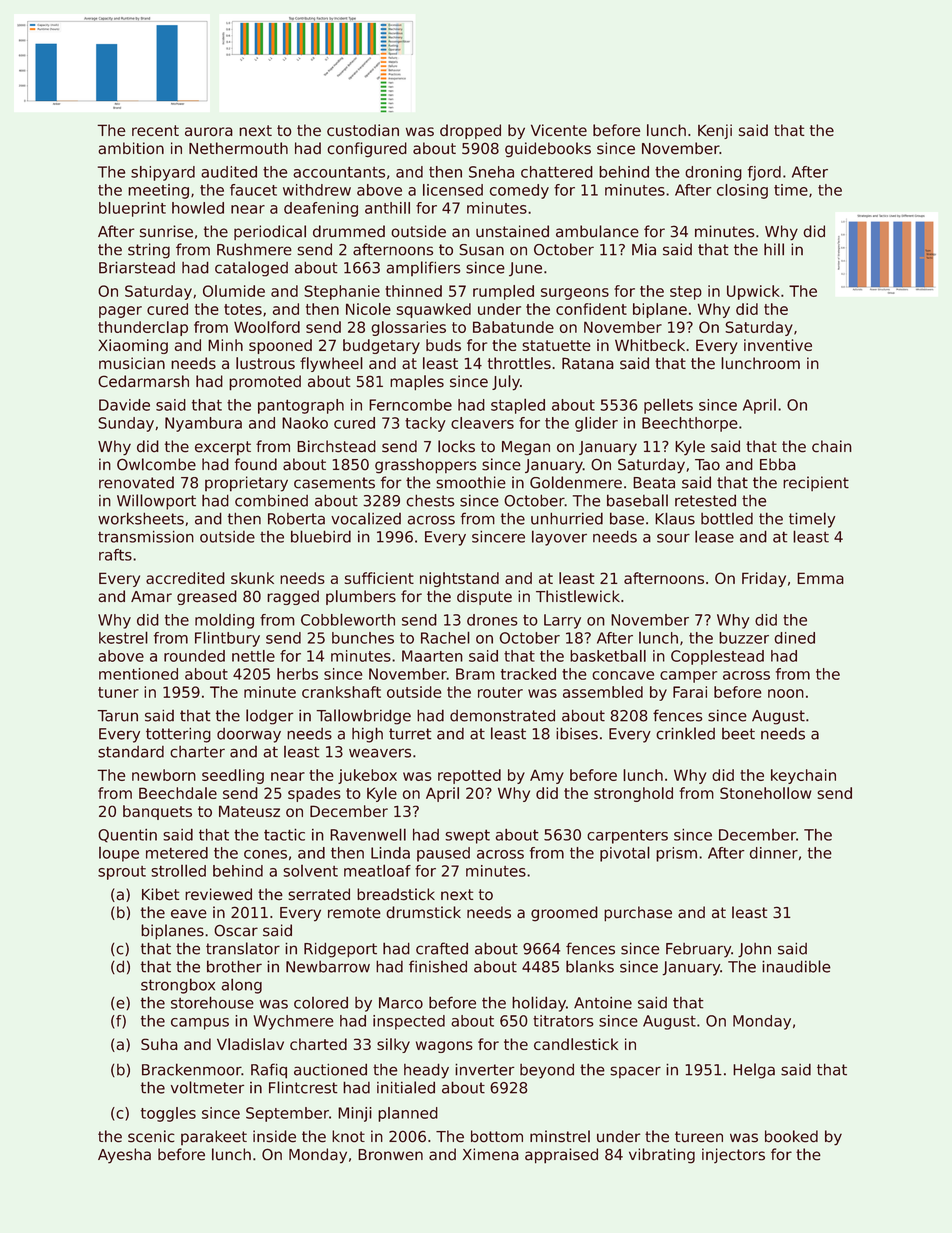 The image size is (952, 1233). I want to click on fjord, so click(764, 173).
